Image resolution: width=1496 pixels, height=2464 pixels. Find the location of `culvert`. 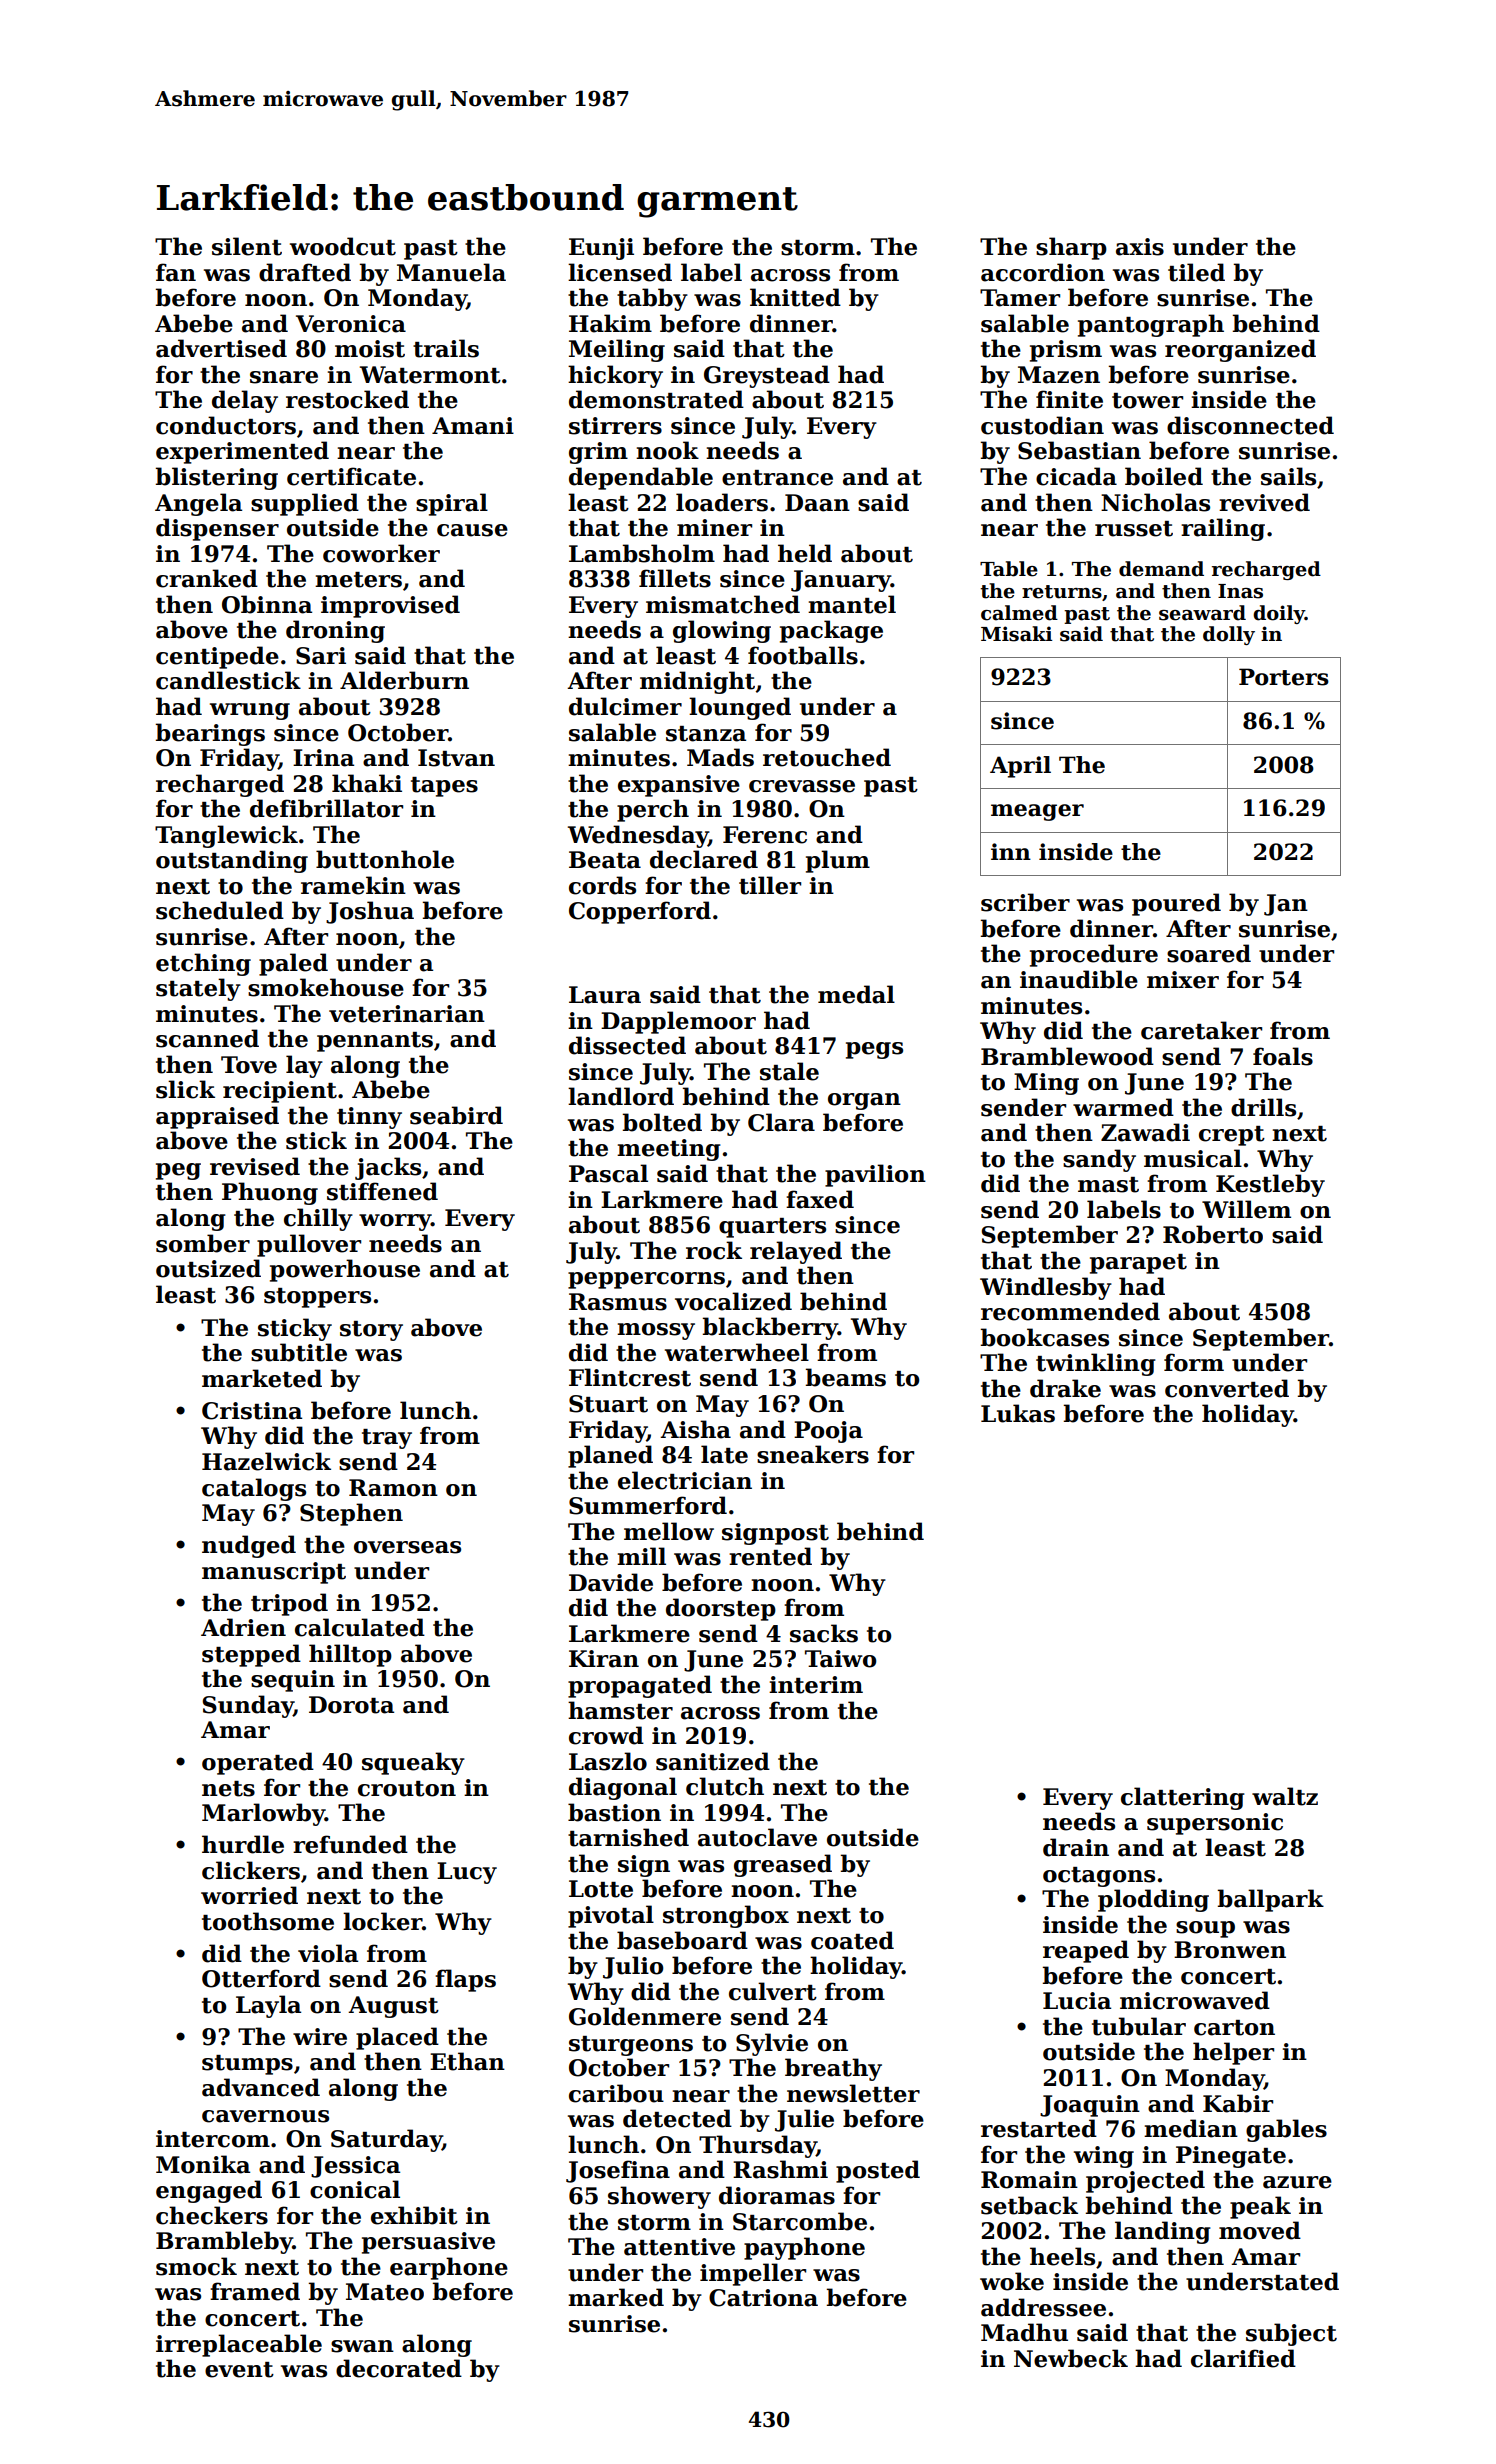

culvert is located at coordinates (773, 1991).
